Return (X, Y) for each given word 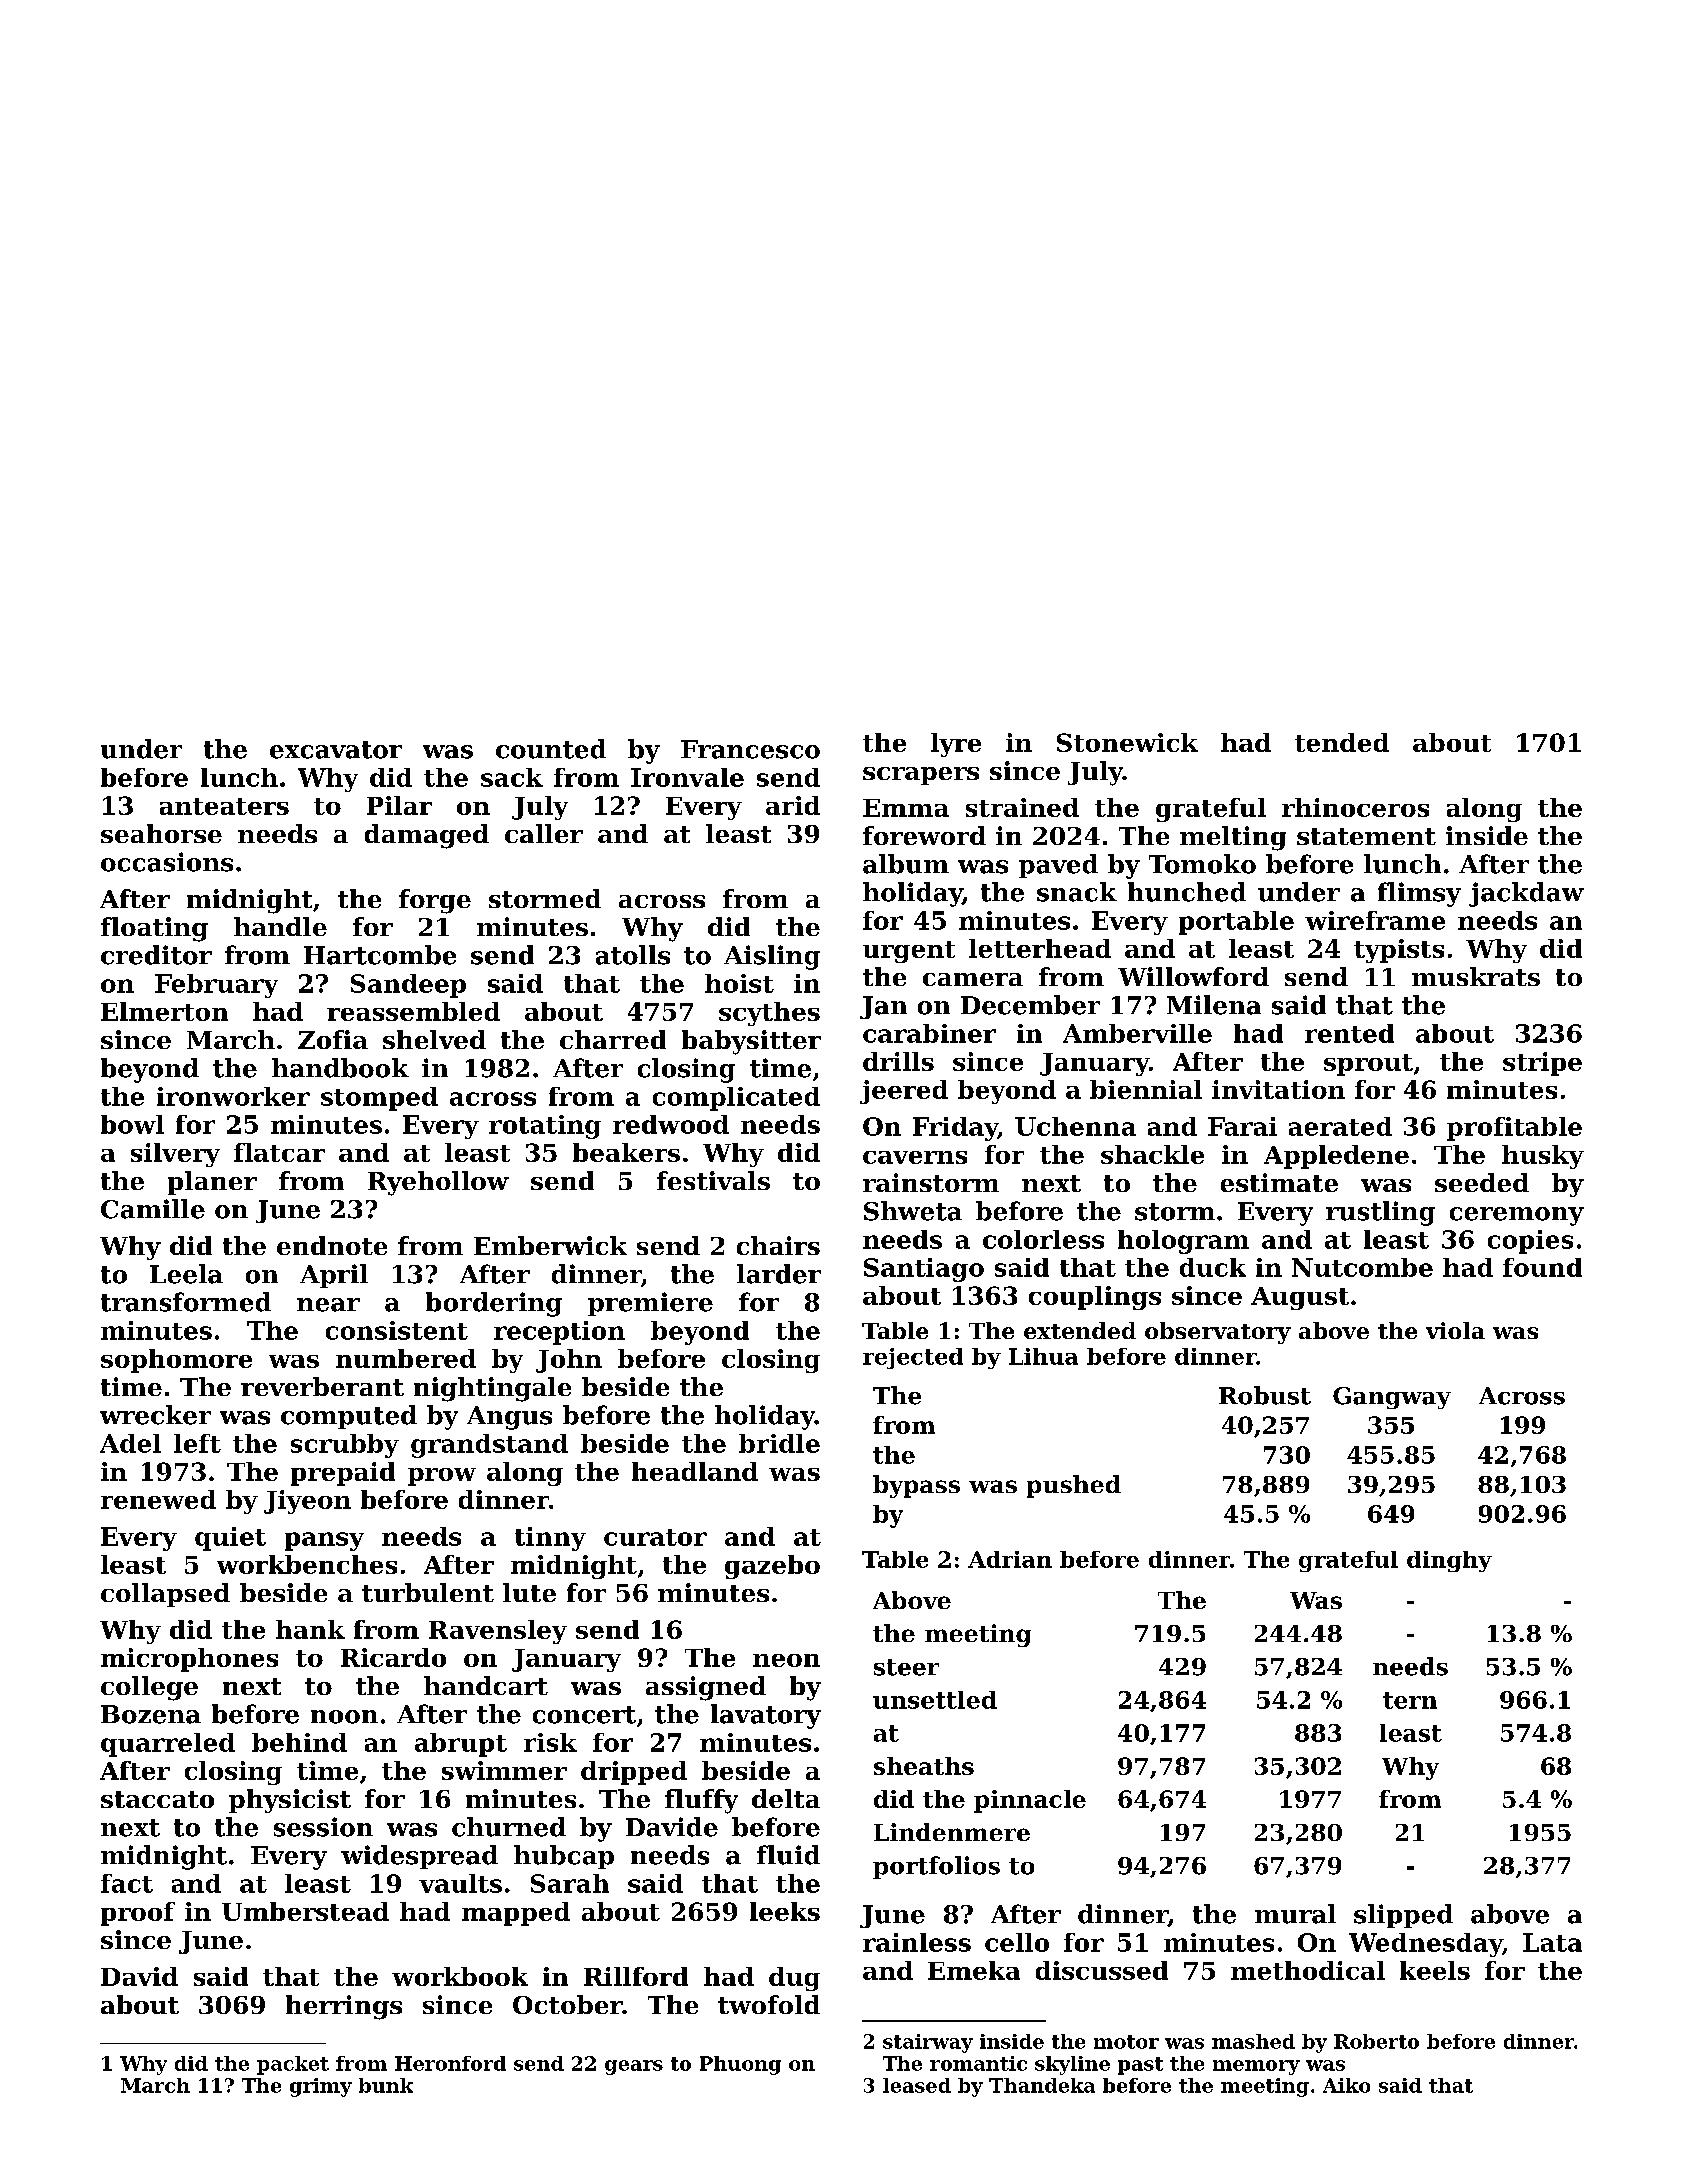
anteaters (224, 806)
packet (293, 2065)
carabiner (929, 1033)
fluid (788, 1855)
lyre (956, 745)
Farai (1242, 1126)
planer (212, 1183)
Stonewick (1127, 742)
